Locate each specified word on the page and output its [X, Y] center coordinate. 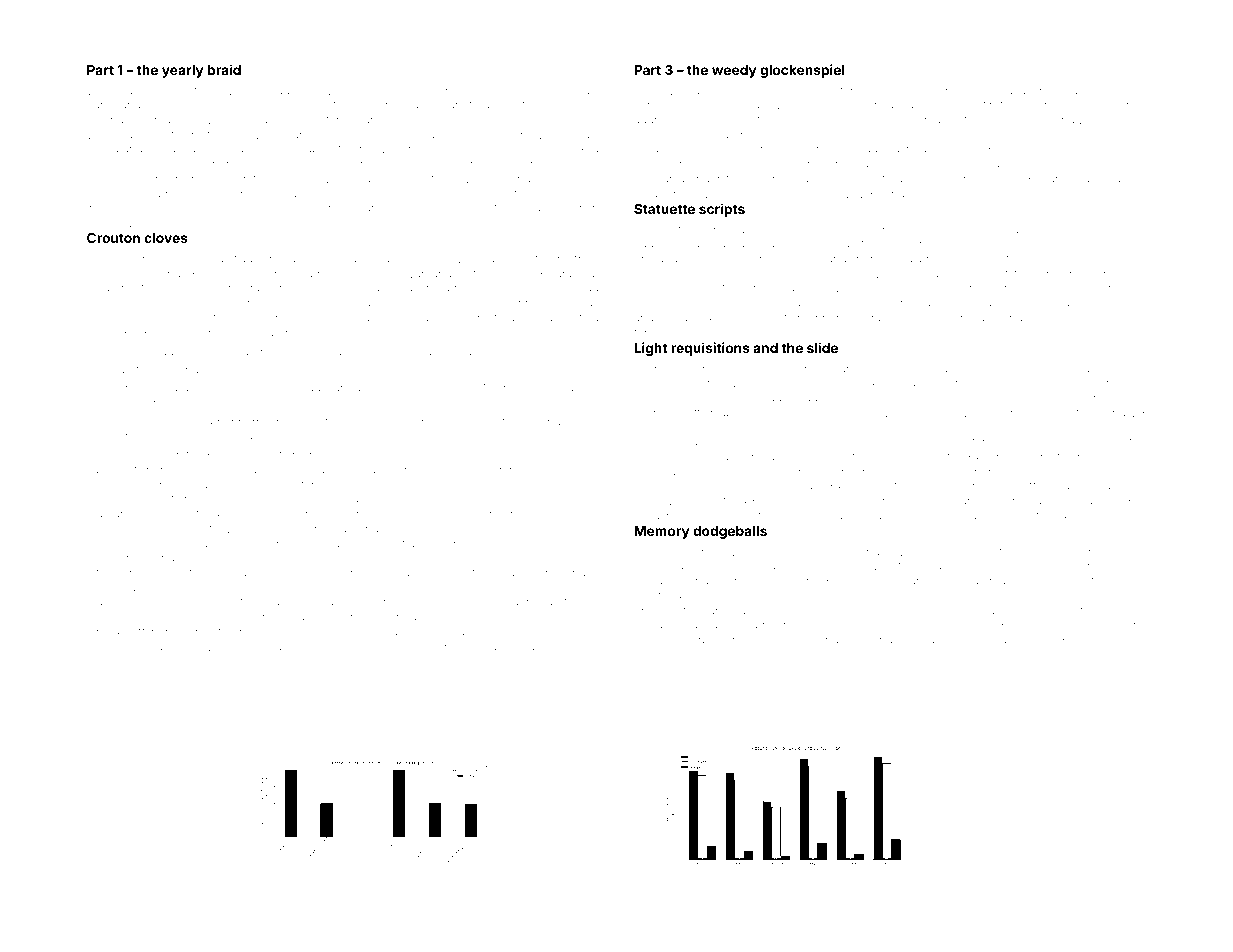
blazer [1026, 91]
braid [224, 69]
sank [260, 647]
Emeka [245, 207]
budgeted [112, 304]
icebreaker [1118, 318]
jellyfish [681, 612]
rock [1021, 516]
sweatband [360, 470]
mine [179, 514]
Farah [1057, 178]
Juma [417, 91]
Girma [649, 134]
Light [650, 349]
